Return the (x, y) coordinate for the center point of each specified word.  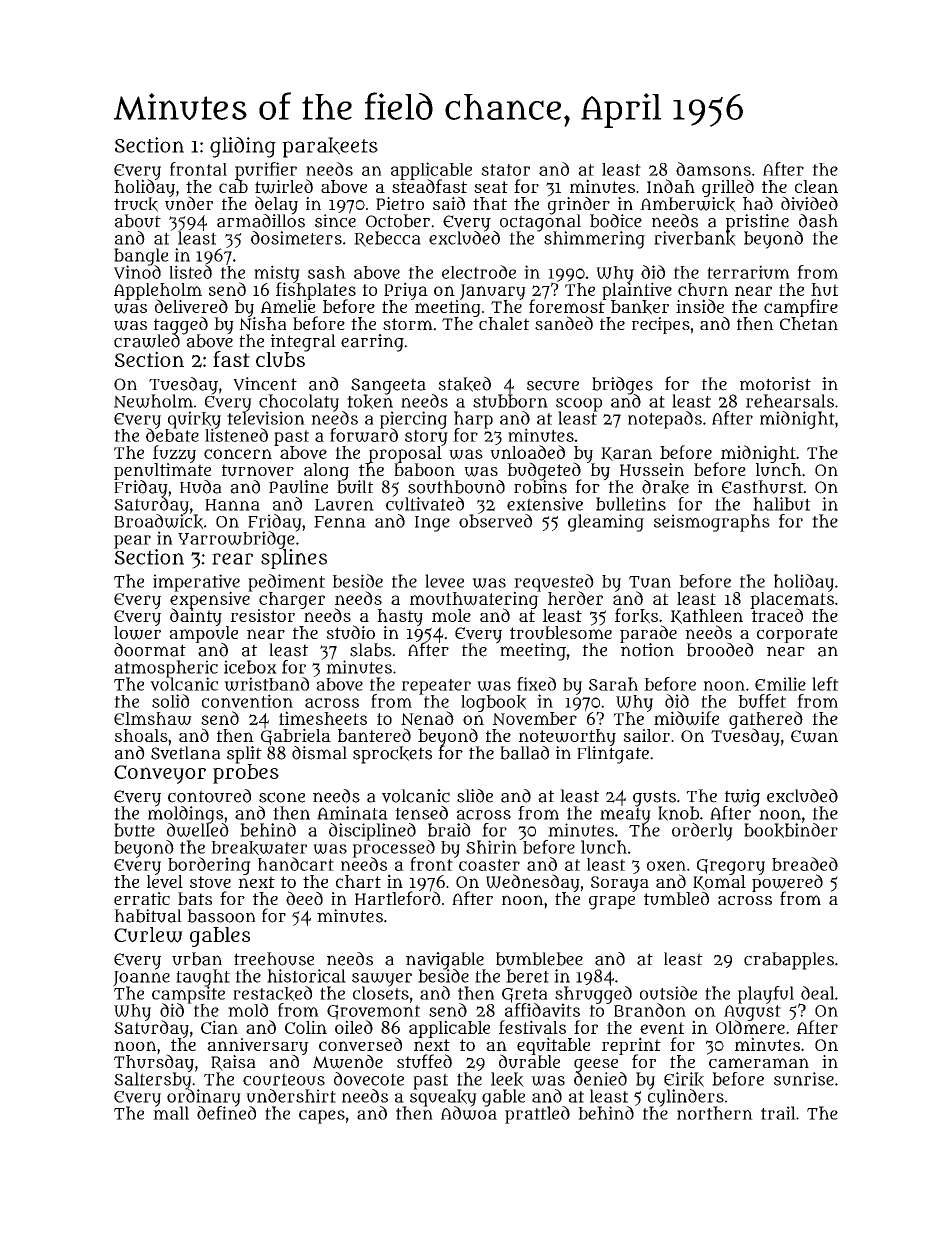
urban (197, 959)
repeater (436, 687)
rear (232, 559)
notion (647, 650)
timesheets (323, 718)
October (398, 221)
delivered (191, 306)
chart (358, 881)
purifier (266, 171)
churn (703, 289)
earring (372, 343)
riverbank (695, 238)
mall (171, 1113)
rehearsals (790, 401)
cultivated (425, 504)
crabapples (789, 961)
